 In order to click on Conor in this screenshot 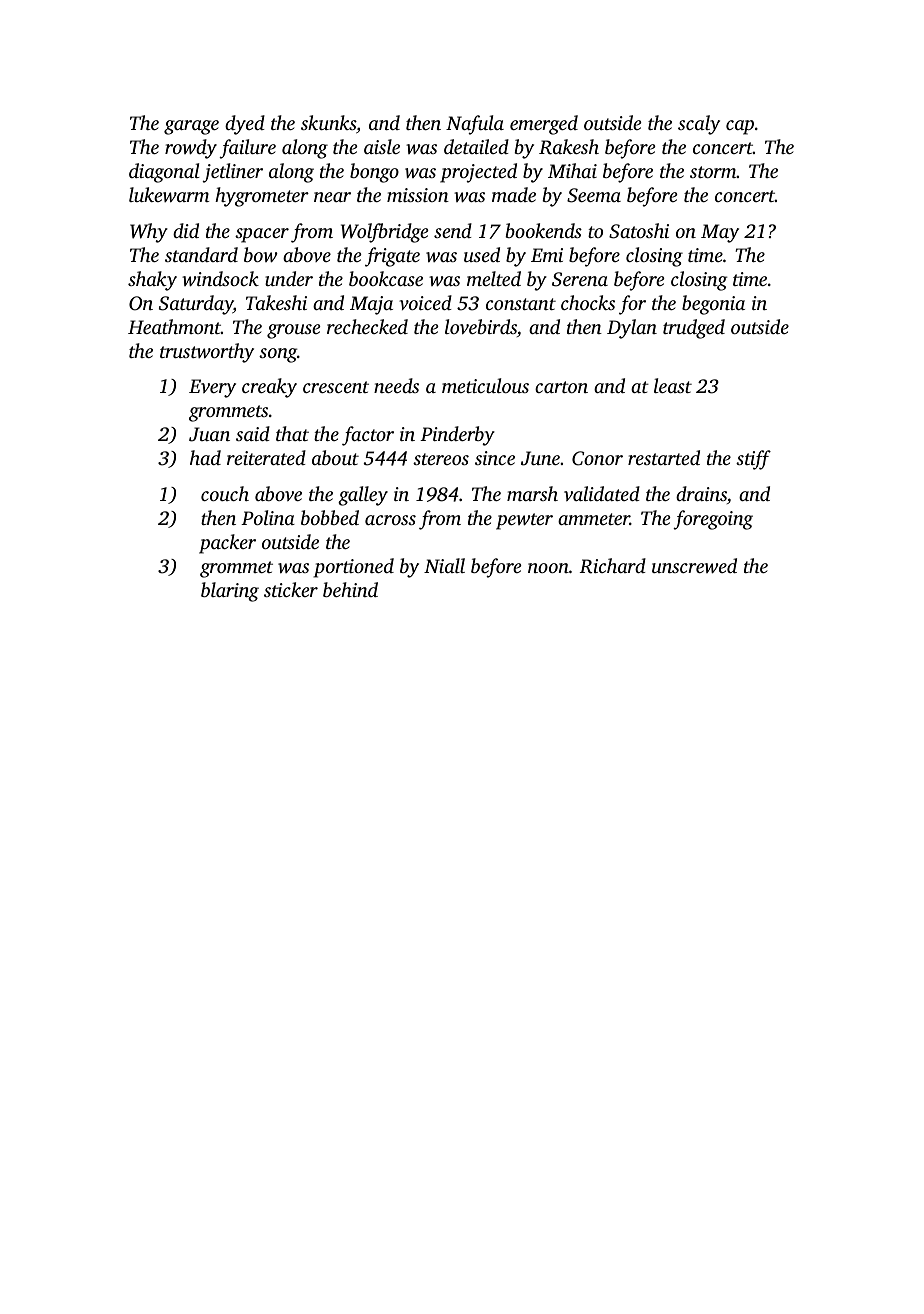, I will do `click(597, 458)`.
